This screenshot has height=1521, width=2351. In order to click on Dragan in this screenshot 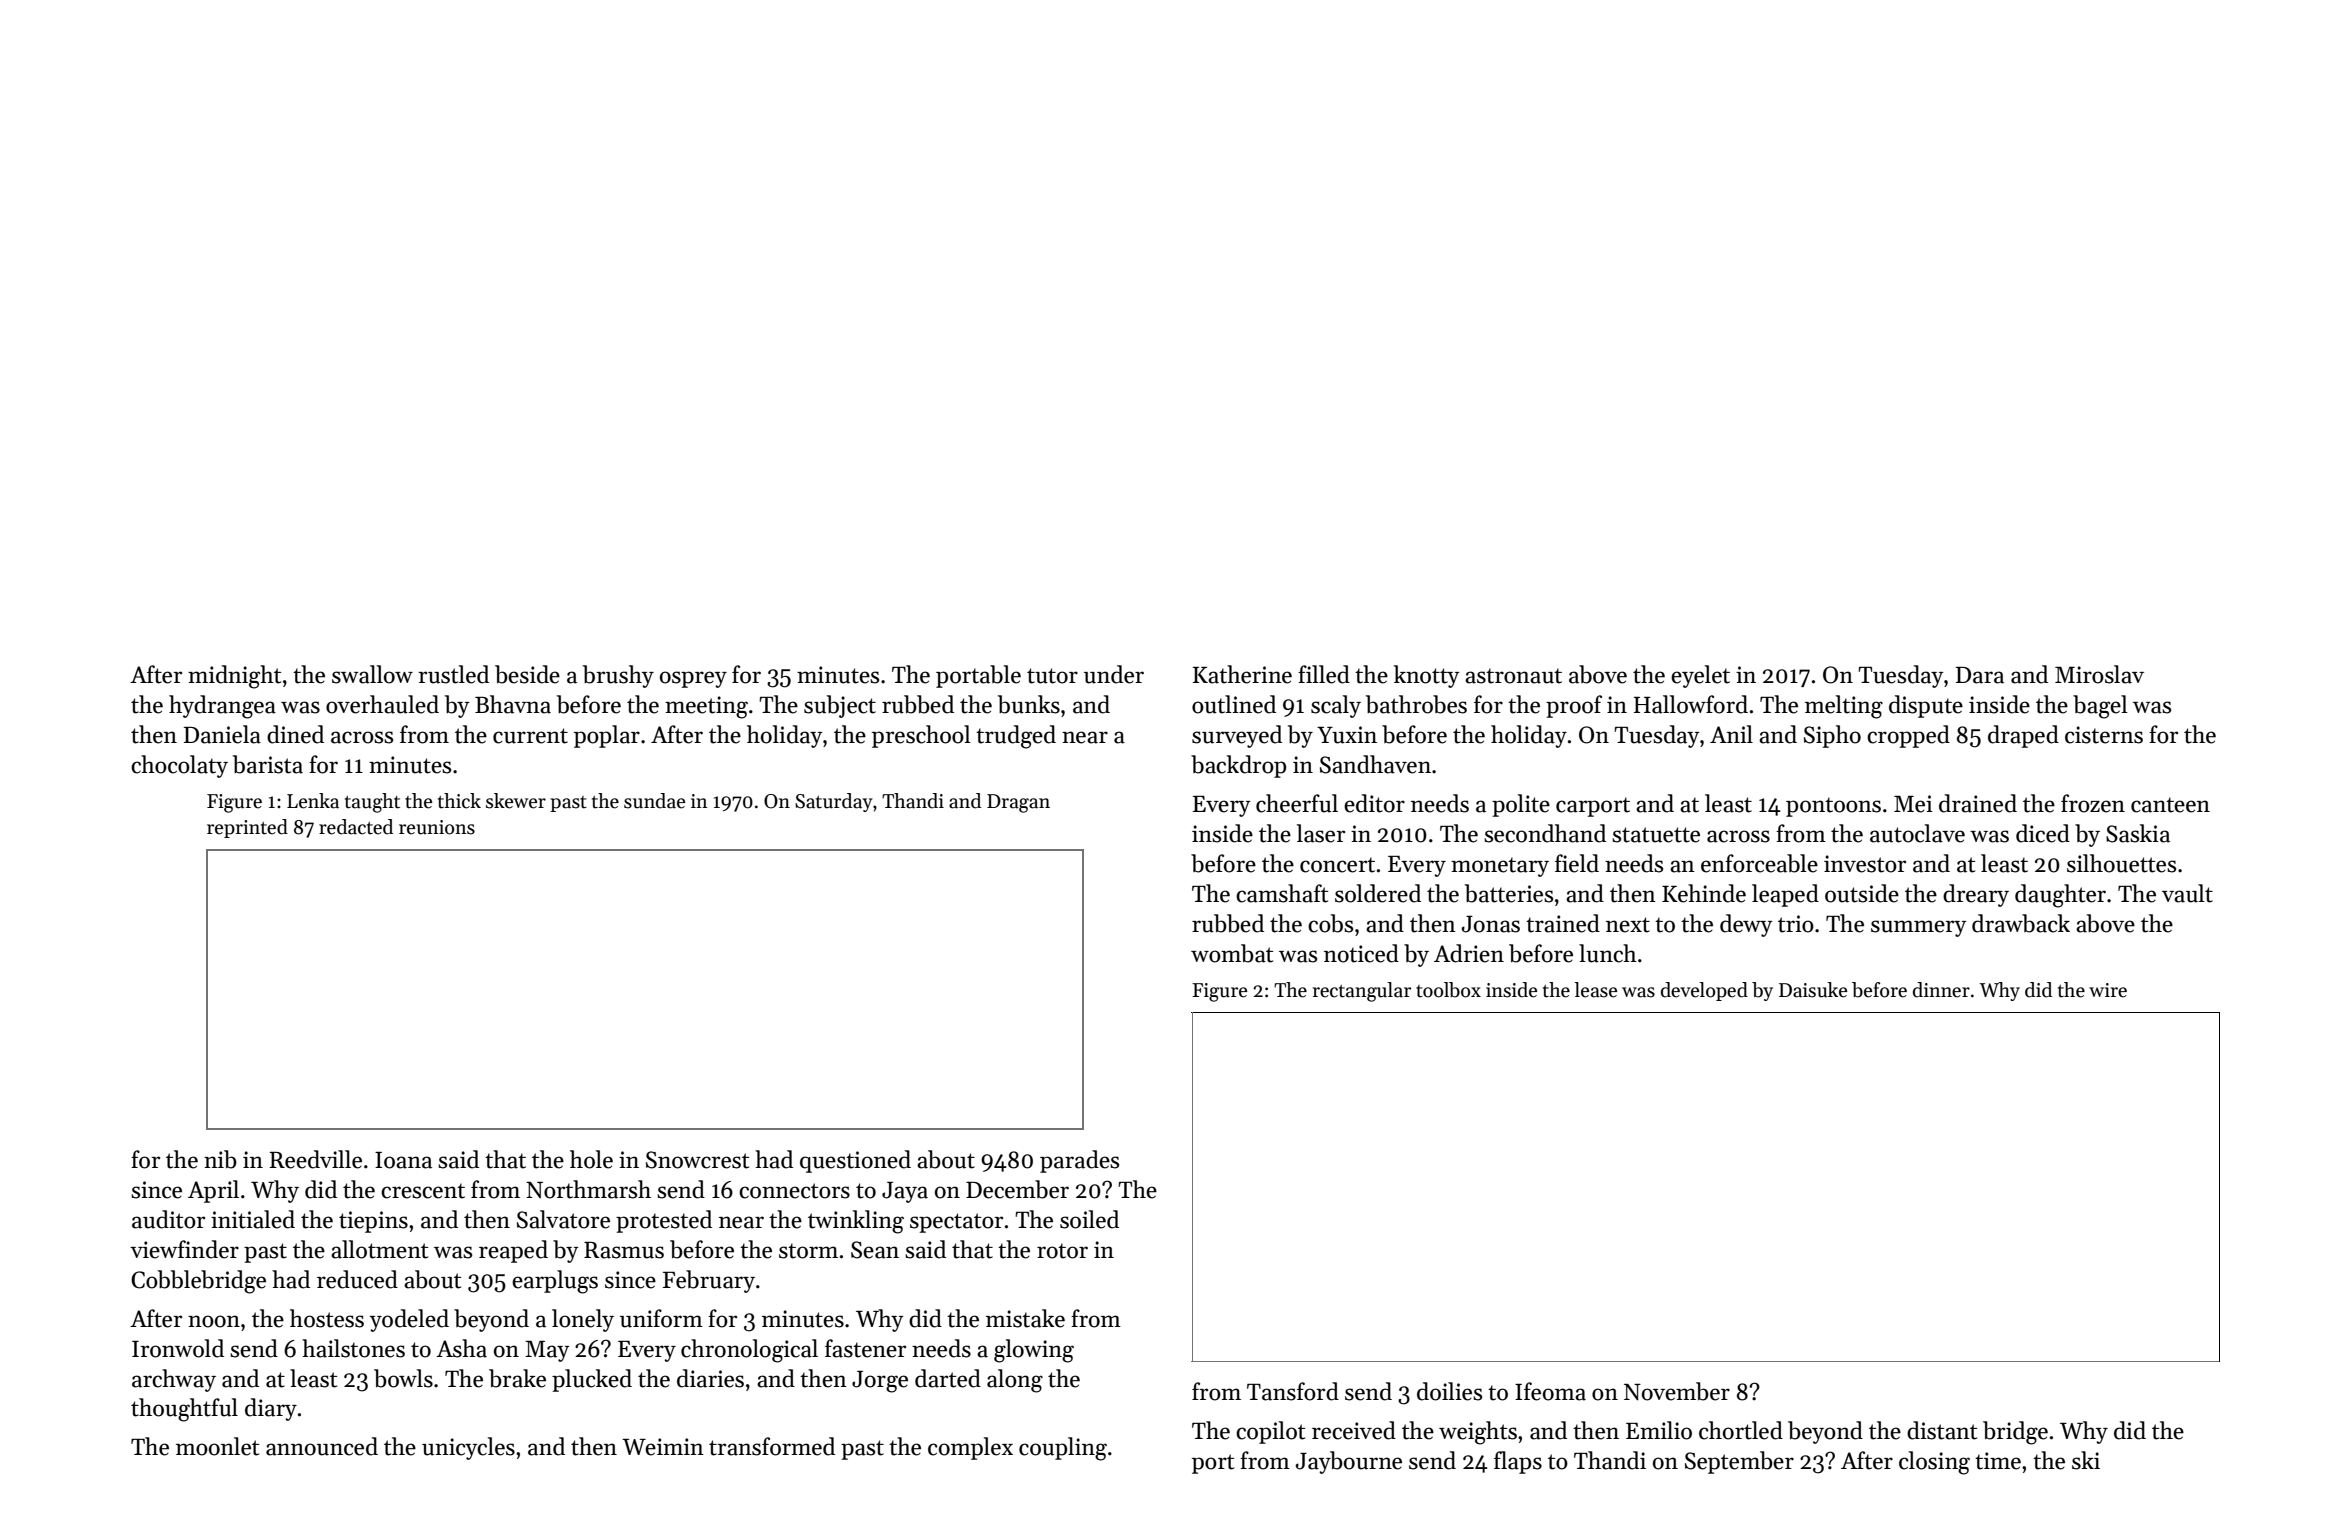, I will do `click(1018, 803)`.
